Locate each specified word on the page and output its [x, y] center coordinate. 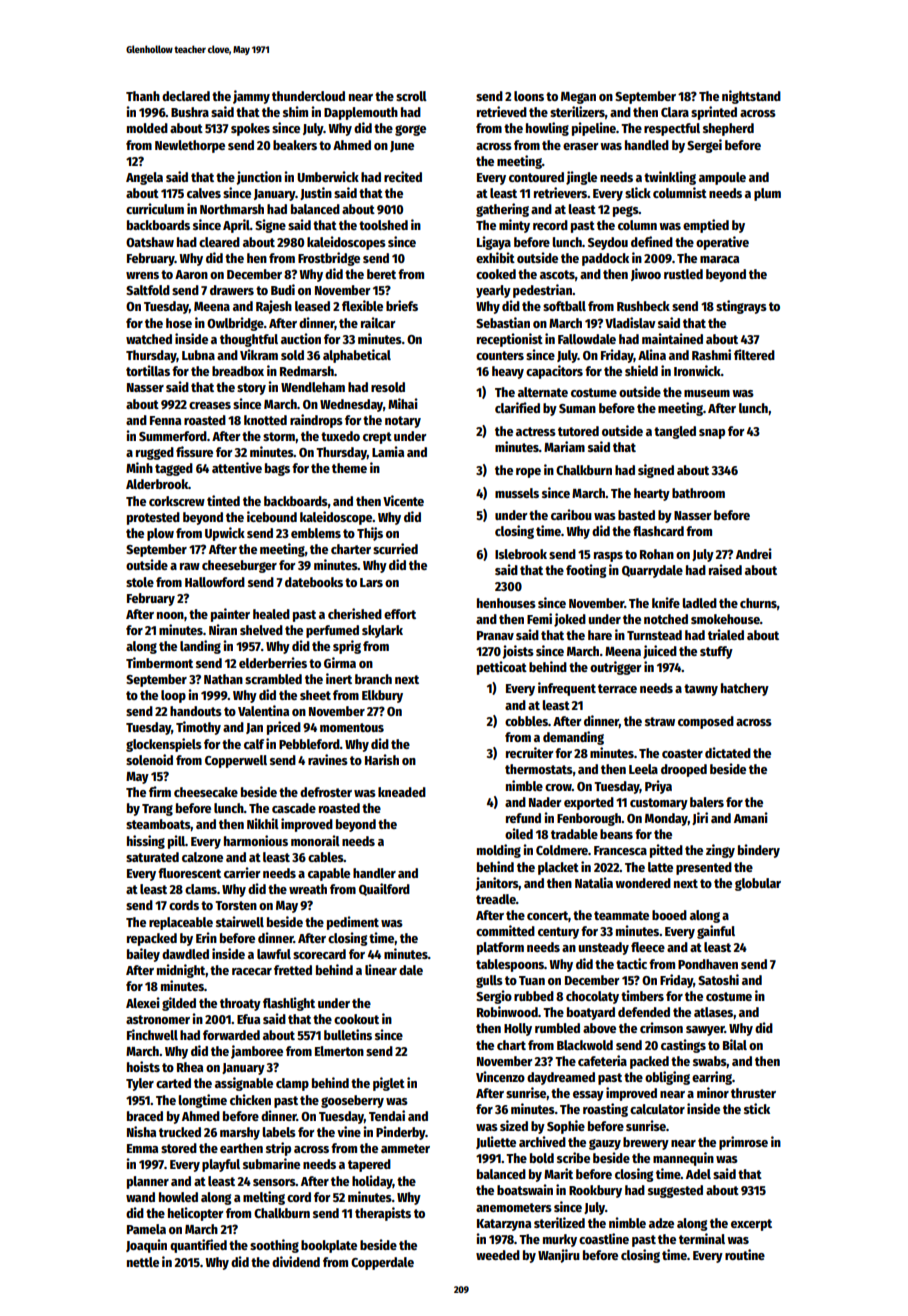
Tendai [387, 1115]
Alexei [143, 1002]
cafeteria [602, 1060]
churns [758, 603]
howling [547, 129]
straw [660, 721]
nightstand [751, 97]
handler [374, 873]
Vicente [403, 500]
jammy [251, 97]
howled [178, 1197]
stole [140, 582]
